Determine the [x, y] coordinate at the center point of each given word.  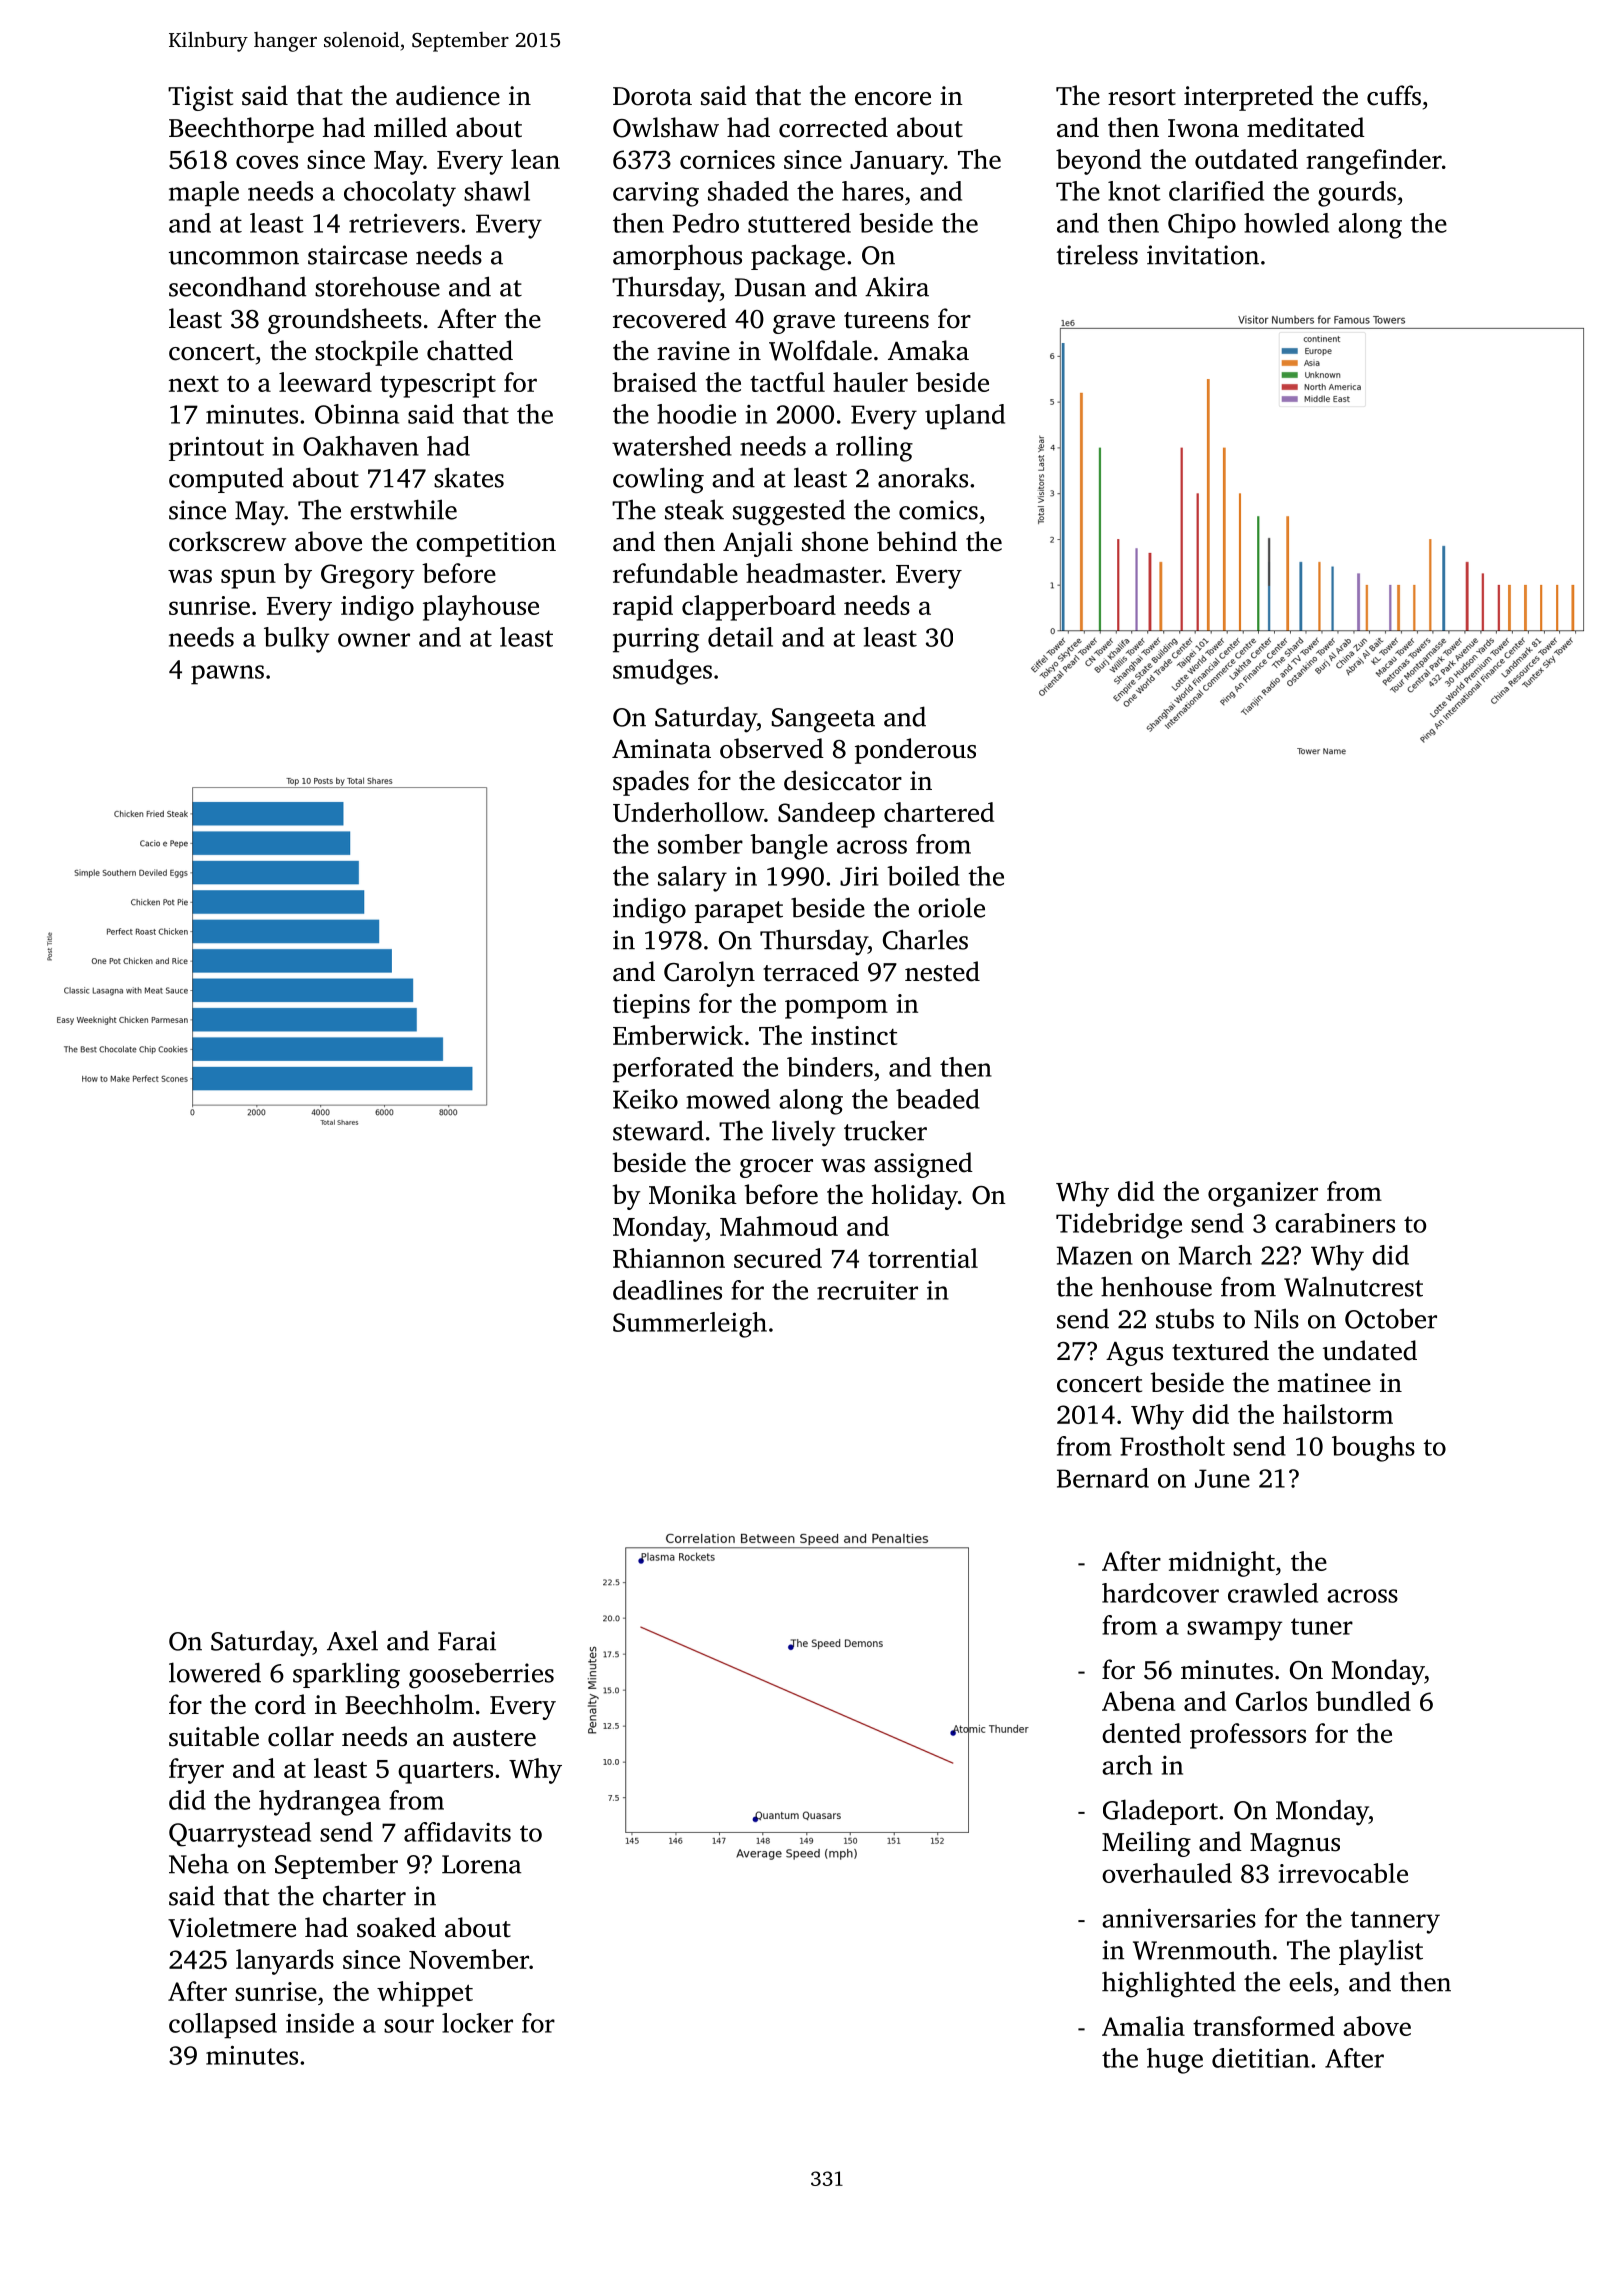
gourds [1357, 194]
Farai [467, 1641]
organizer [1263, 1194]
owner [374, 640]
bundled [1363, 1701]
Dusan [770, 287]
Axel [352, 1640]
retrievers [404, 223]
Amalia [1143, 2026]
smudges [662, 672]
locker [477, 2023]
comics [938, 510]
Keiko [645, 1099]
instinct [854, 1035]
